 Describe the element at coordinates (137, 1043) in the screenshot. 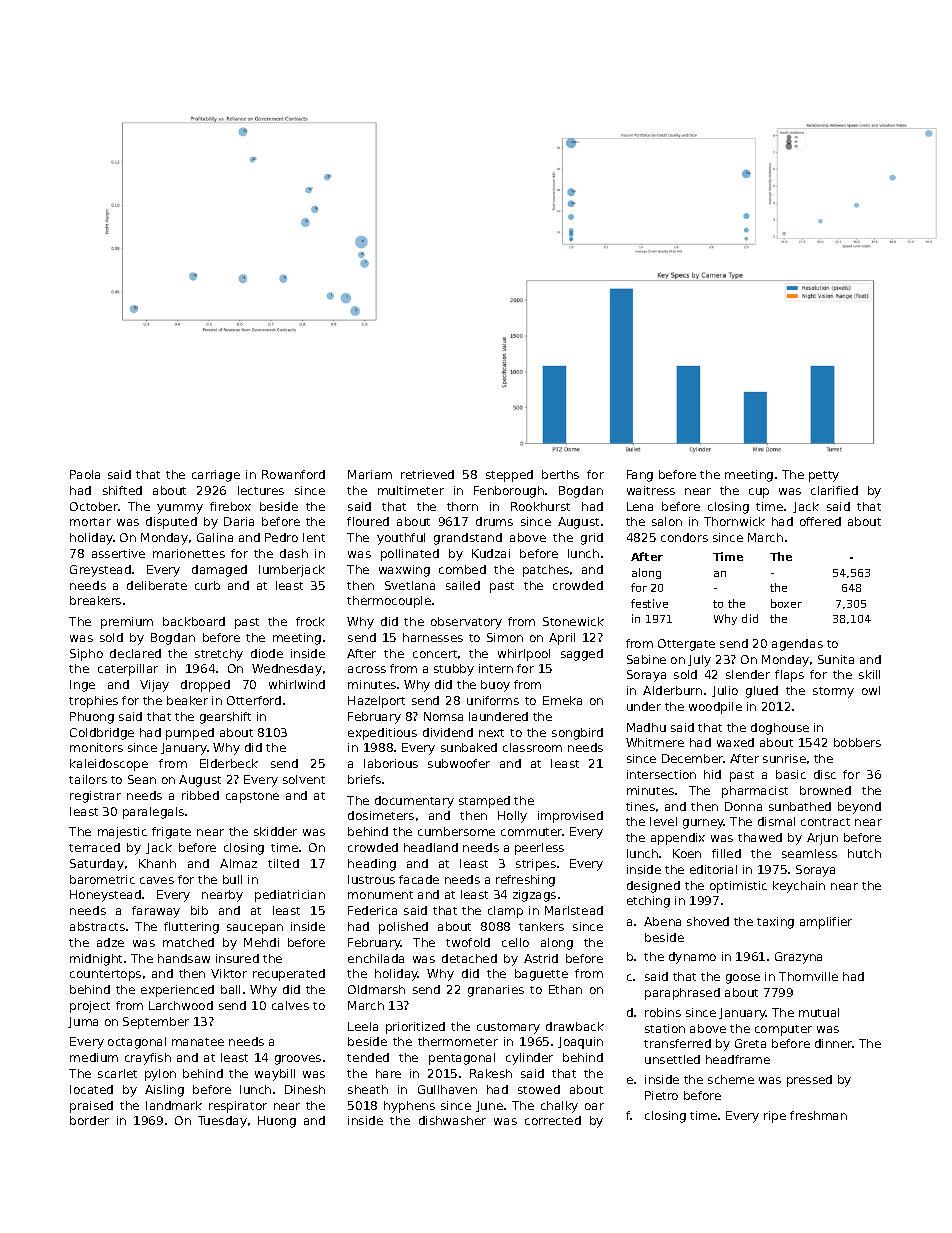

I see `octagonal` at that location.
